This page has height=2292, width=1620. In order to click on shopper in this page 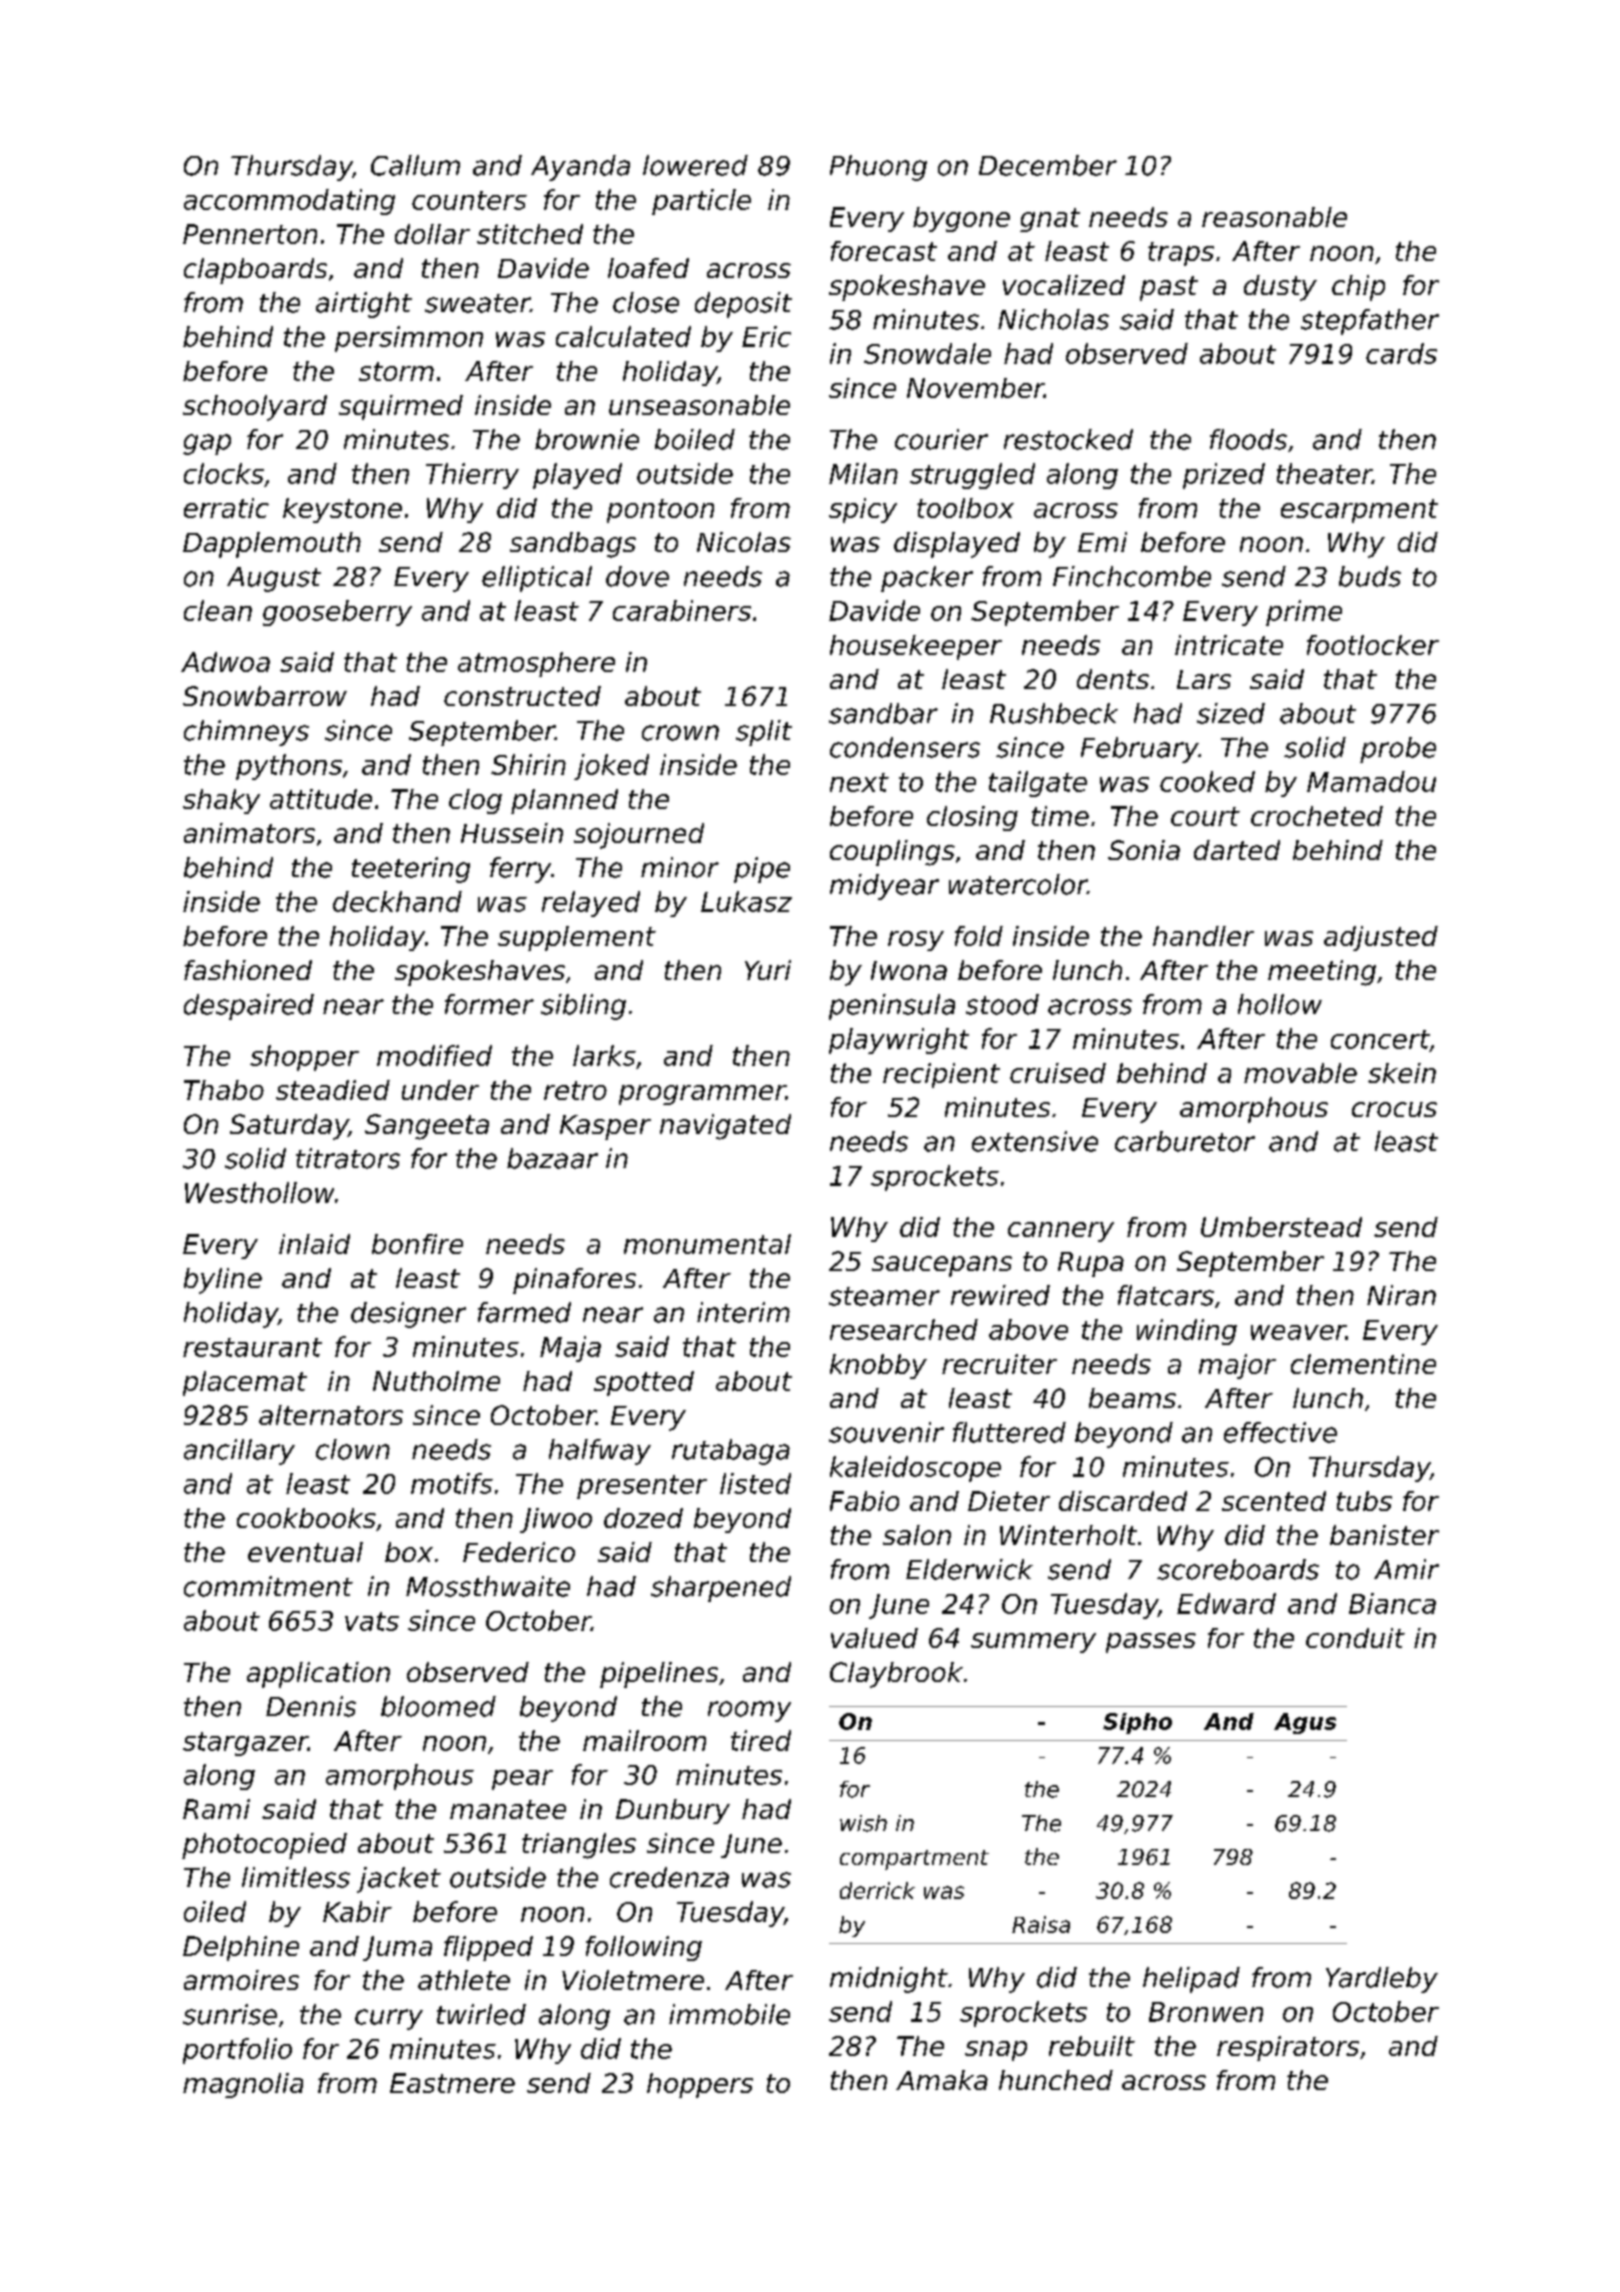, I will do `click(304, 1058)`.
